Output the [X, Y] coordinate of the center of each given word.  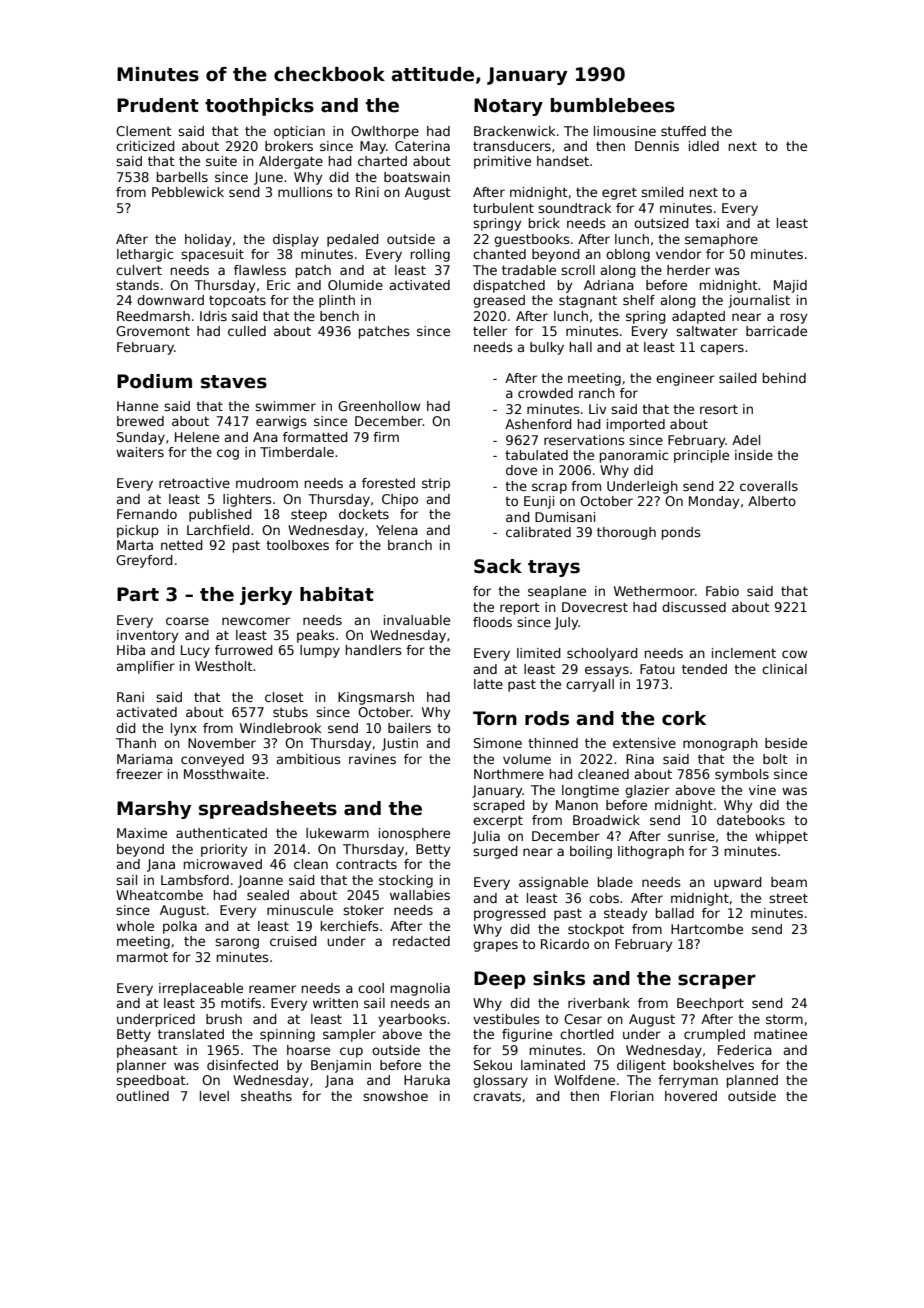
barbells [182, 177]
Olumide [355, 285]
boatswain [417, 177]
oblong [628, 255]
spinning [287, 1035]
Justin [400, 744]
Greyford [144, 561]
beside [786, 743]
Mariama [145, 759]
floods [492, 622]
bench [339, 316]
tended [704, 669]
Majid [790, 286]
